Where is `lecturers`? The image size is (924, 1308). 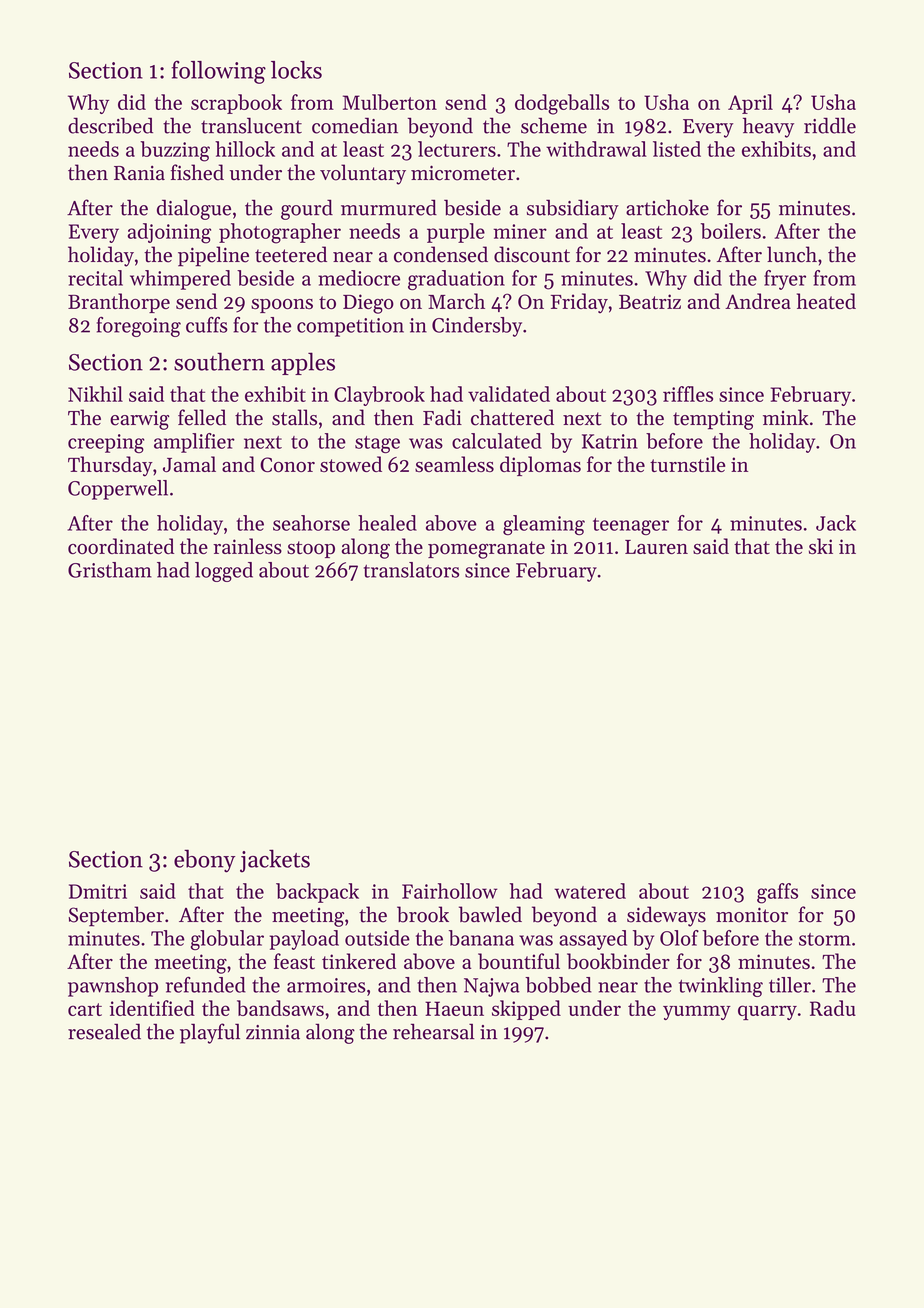 lecturers is located at coordinates (457, 149).
